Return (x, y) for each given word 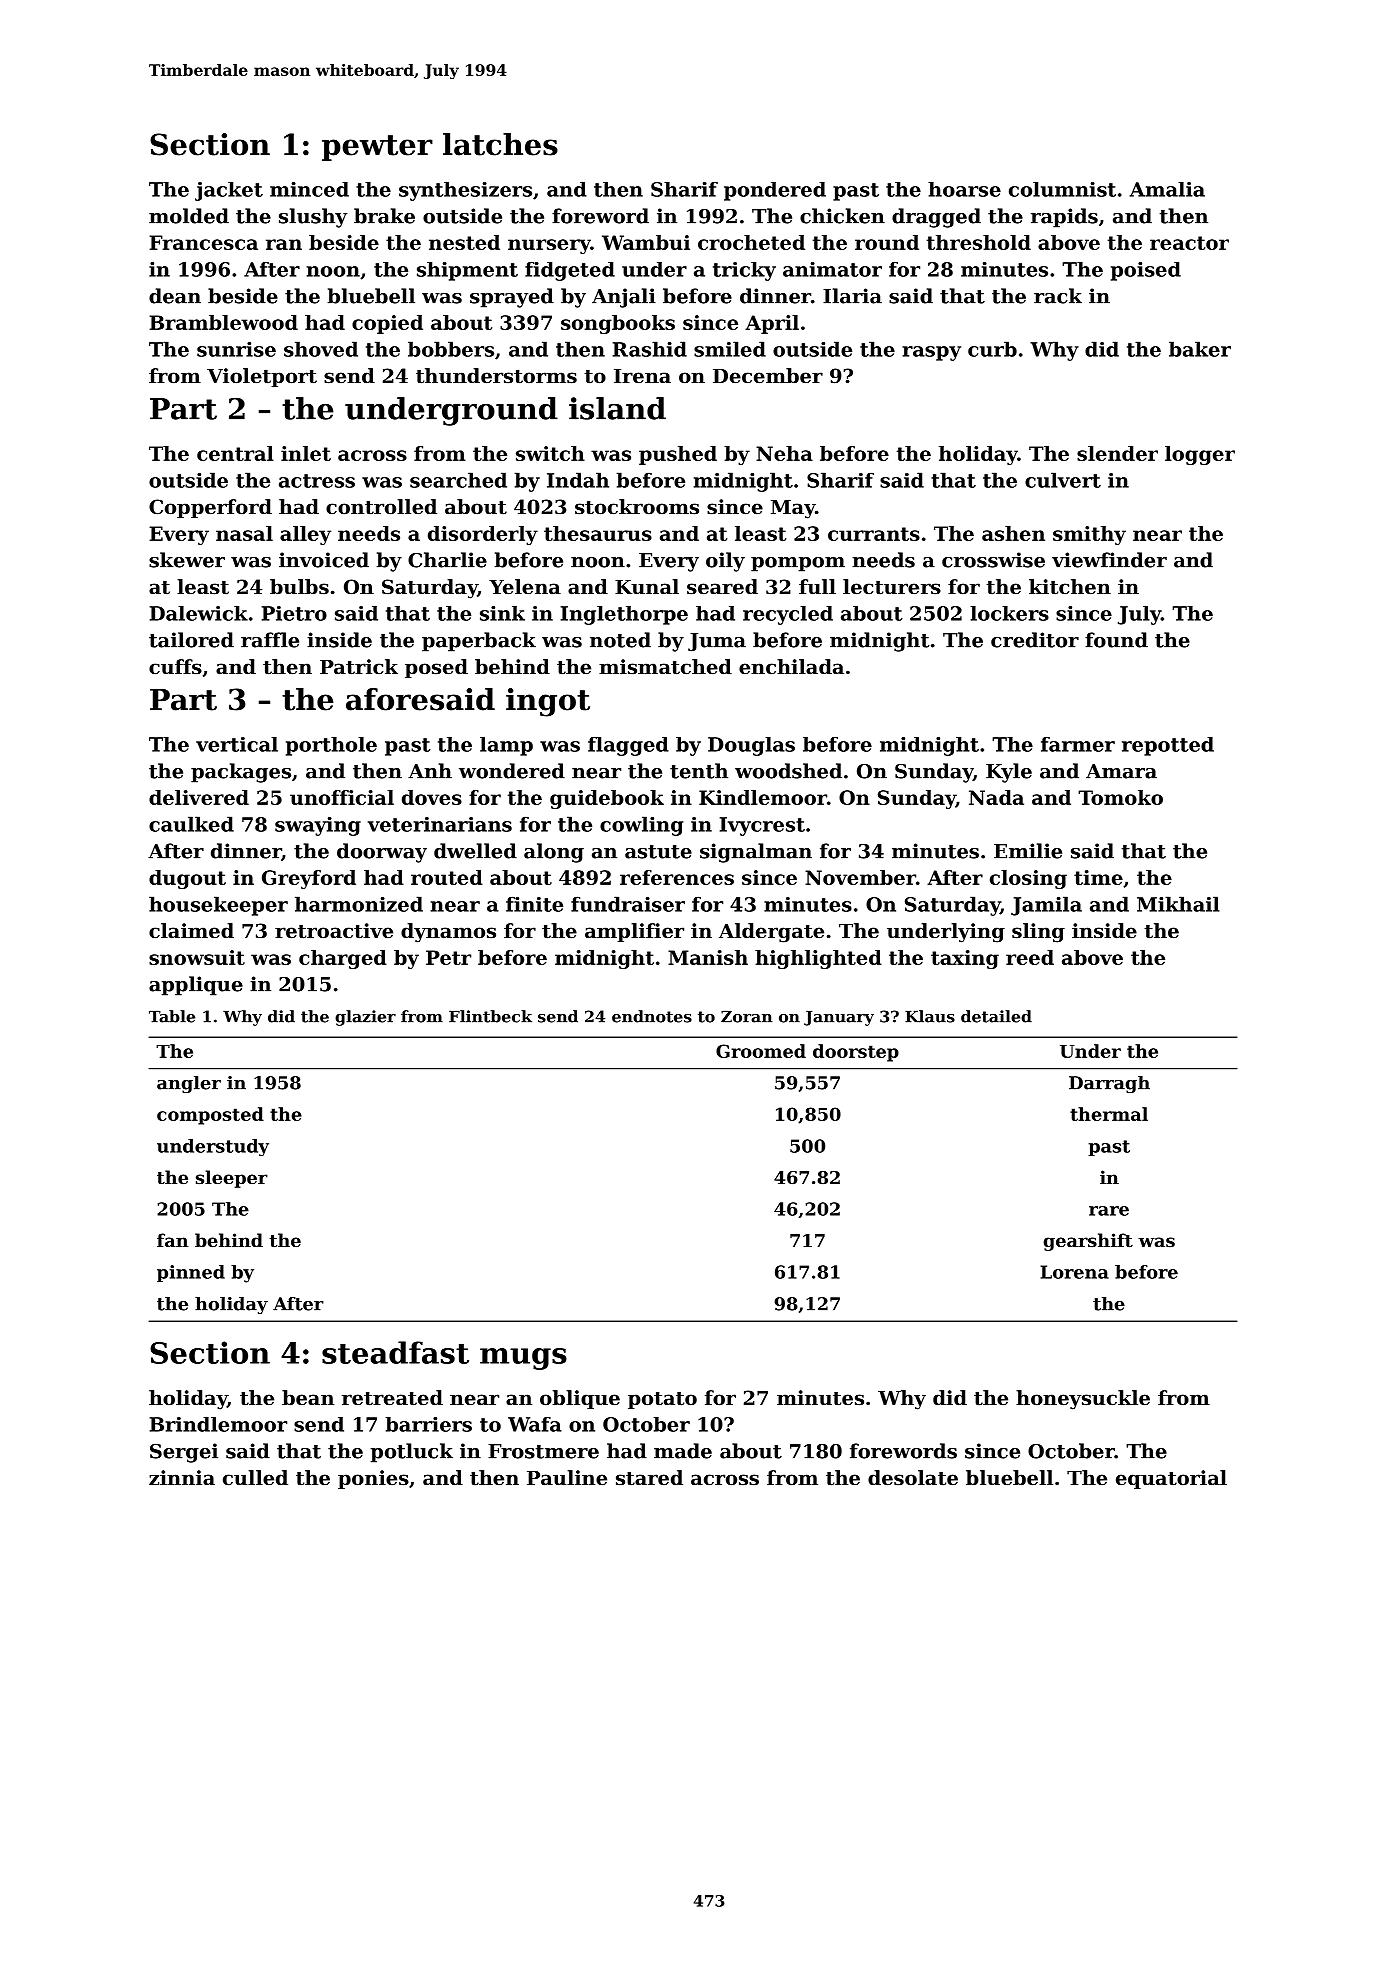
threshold (979, 242)
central (235, 453)
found (1116, 640)
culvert (1063, 480)
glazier (365, 1018)
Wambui (646, 242)
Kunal (647, 587)
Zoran (746, 1017)
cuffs (175, 667)
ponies (373, 1479)
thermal (1109, 1114)
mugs (523, 1359)
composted (210, 1116)
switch (550, 453)
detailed (996, 1016)
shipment (467, 271)
